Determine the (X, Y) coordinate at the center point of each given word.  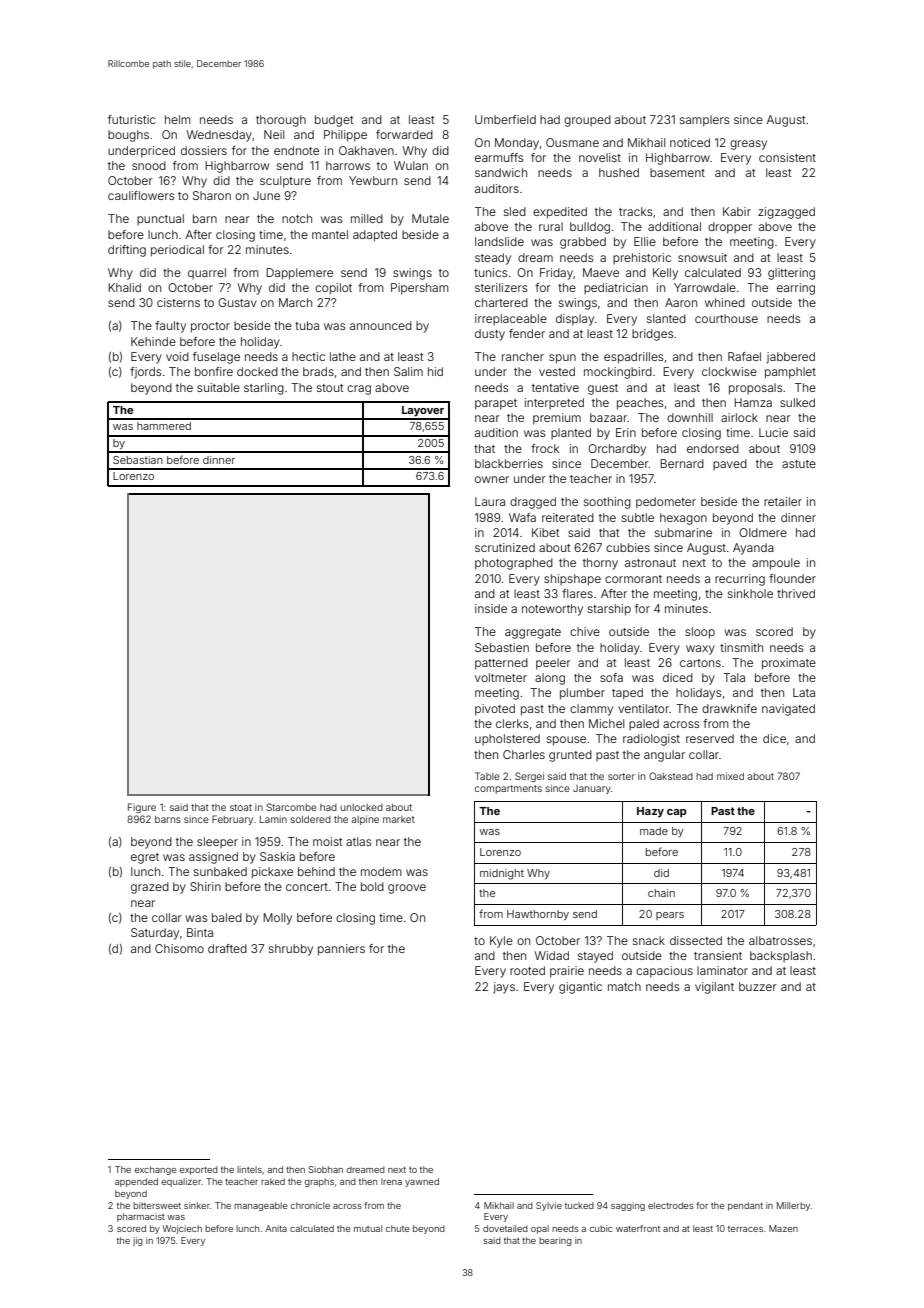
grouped (587, 121)
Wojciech (182, 1229)
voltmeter (501, 677)
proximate (789, 664)
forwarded (404, 134)
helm (177, 119)
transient (718, 955)
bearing (555, 1241)
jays (504, 988)
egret (145, 858)
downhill (690, 417)
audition (496, 432)
